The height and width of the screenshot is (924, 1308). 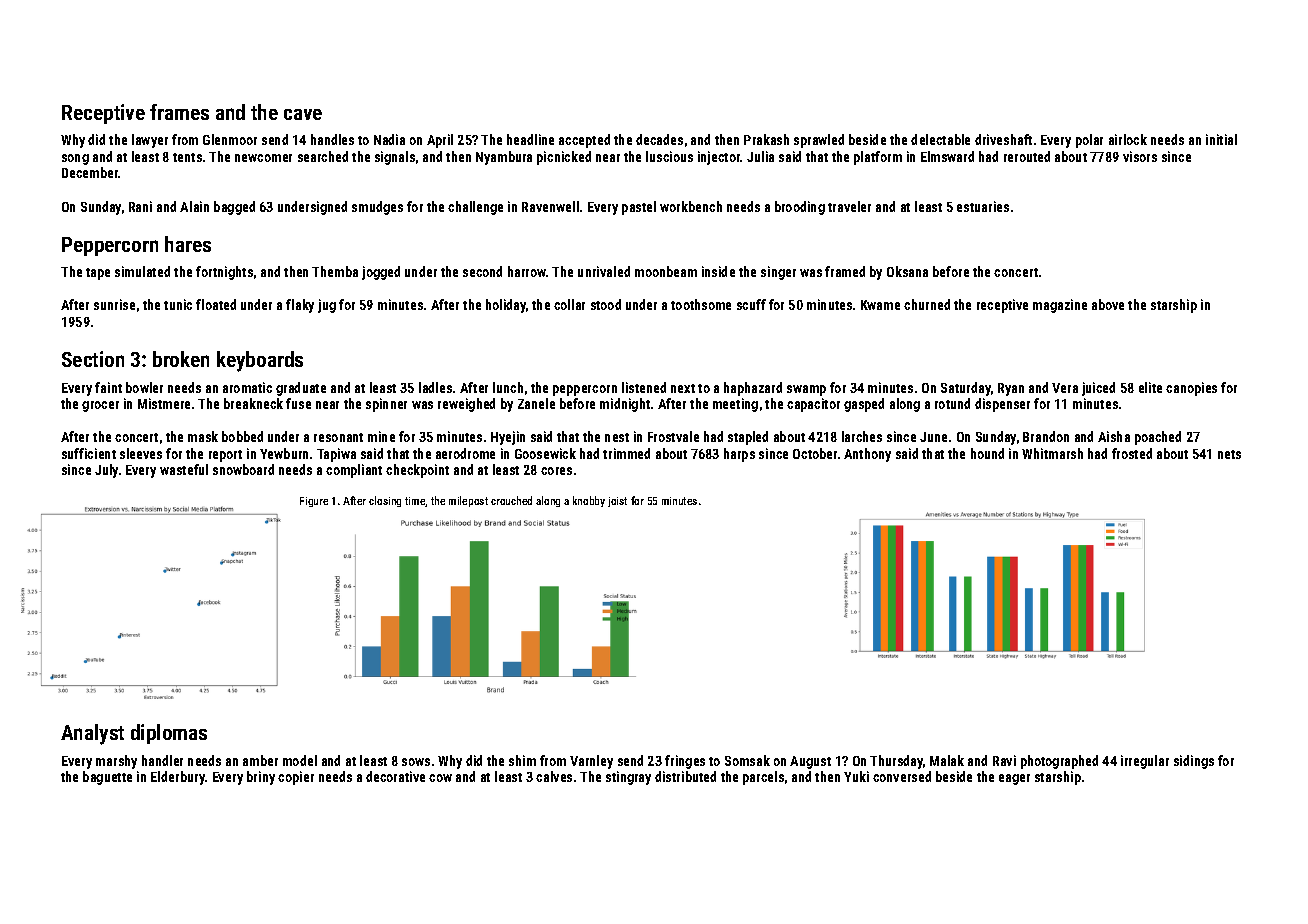 What do you see at coordinates (1140, 156) in the screenshot?
I see `visors` at bounding box center [1140, 156].
